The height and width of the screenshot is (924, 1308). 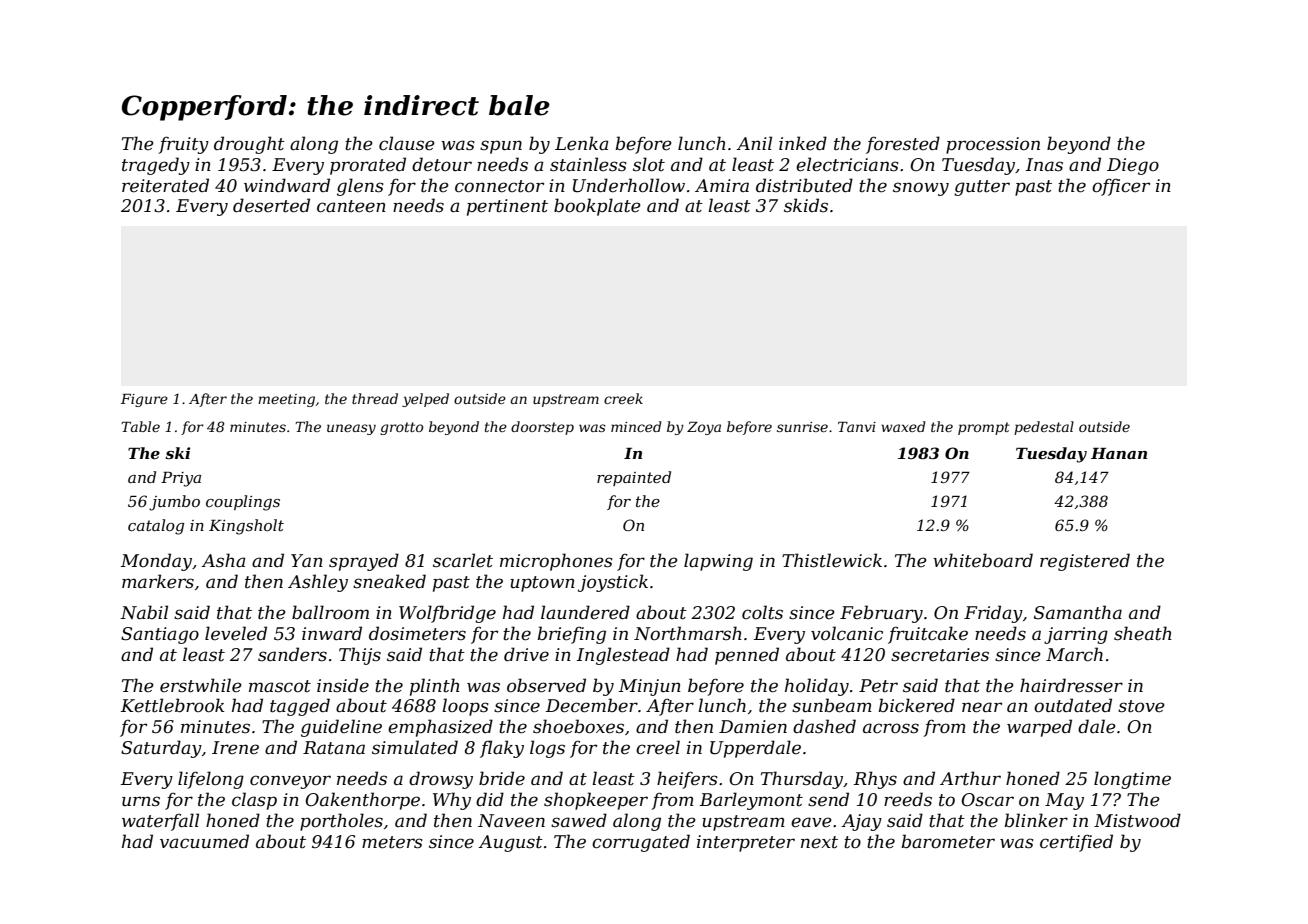 What do you see at coordinates (1119, 453) in the screenshot?
I see `Hanan` at bounding box center [1119, 453].
